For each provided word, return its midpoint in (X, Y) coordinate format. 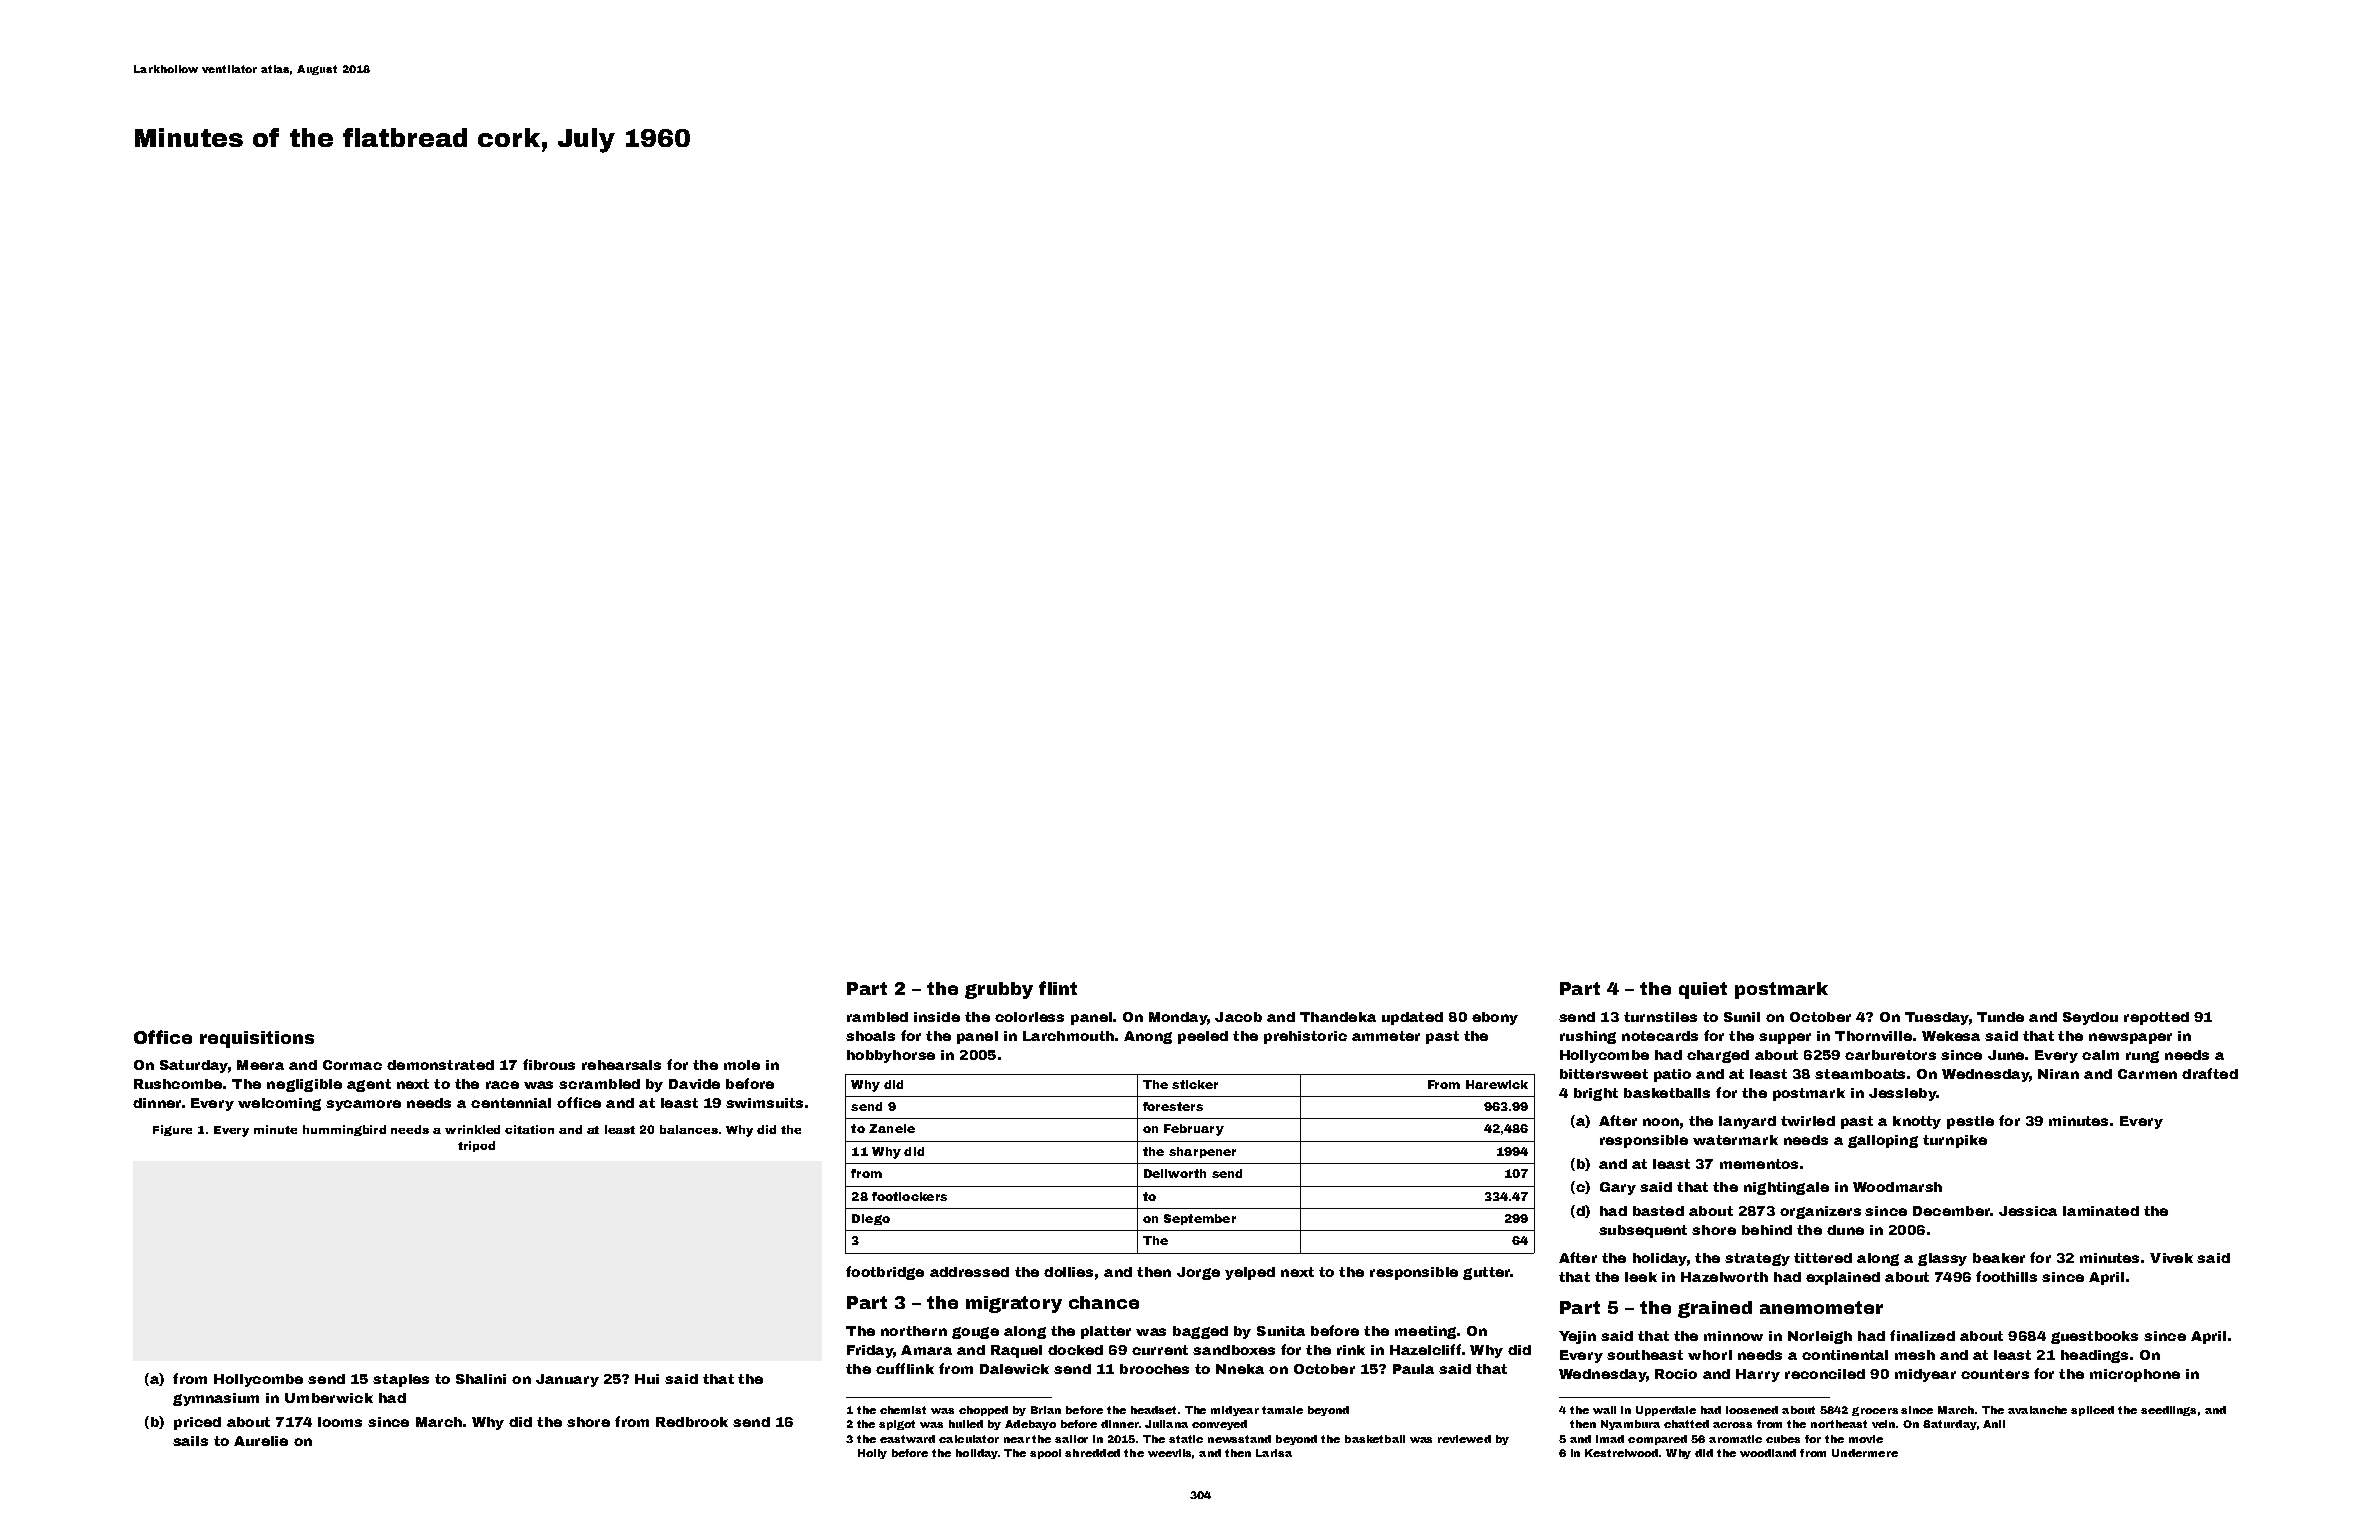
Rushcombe (178, 1084)
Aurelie (261, 1441)
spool (1045, 1454)
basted (1658, 1211)
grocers (1875, 1411)
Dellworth (1175, 1173)
